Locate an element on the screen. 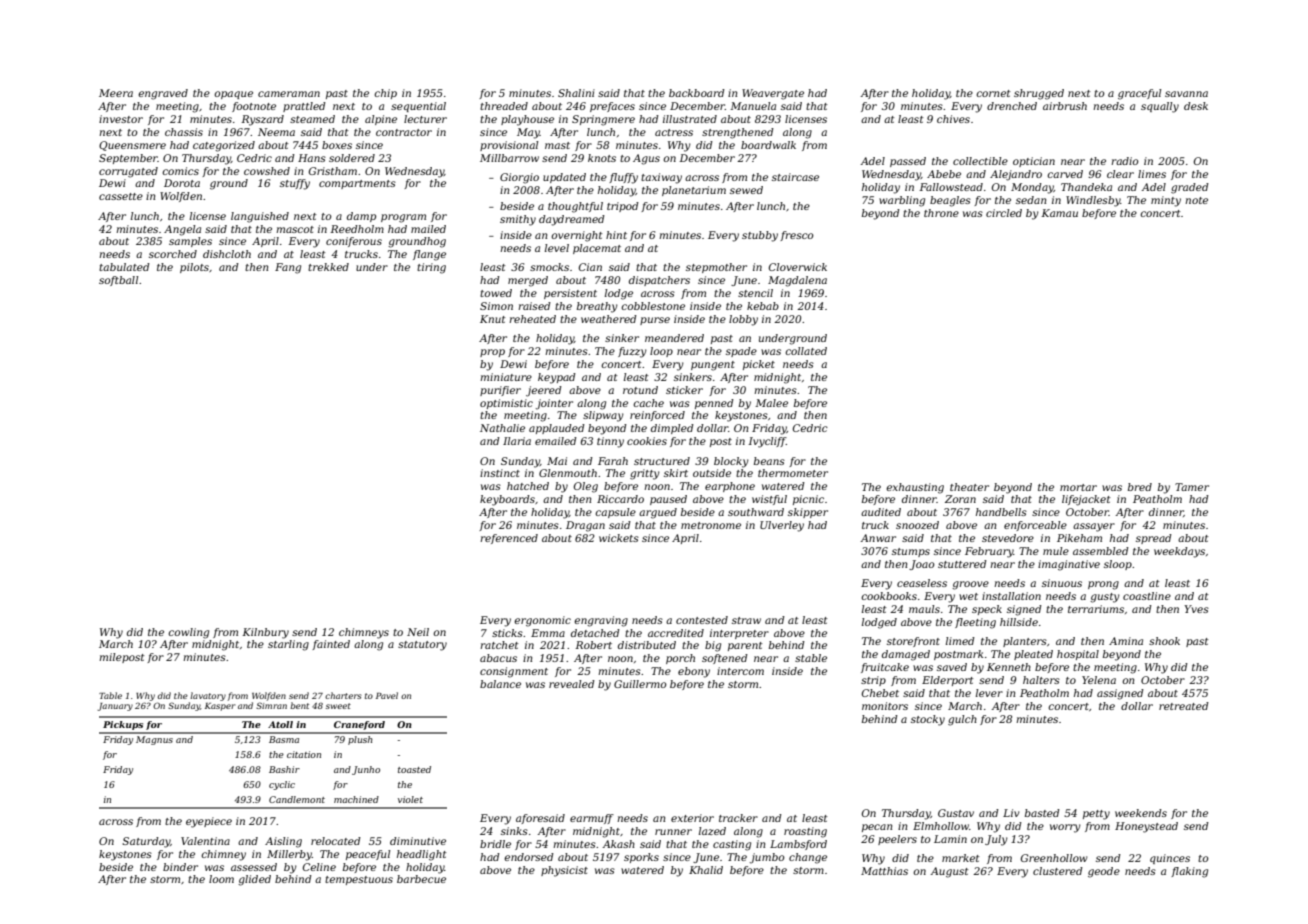 This screenshot has height=924, width=1308. weekdays is located at coordinates (1179, 552).
